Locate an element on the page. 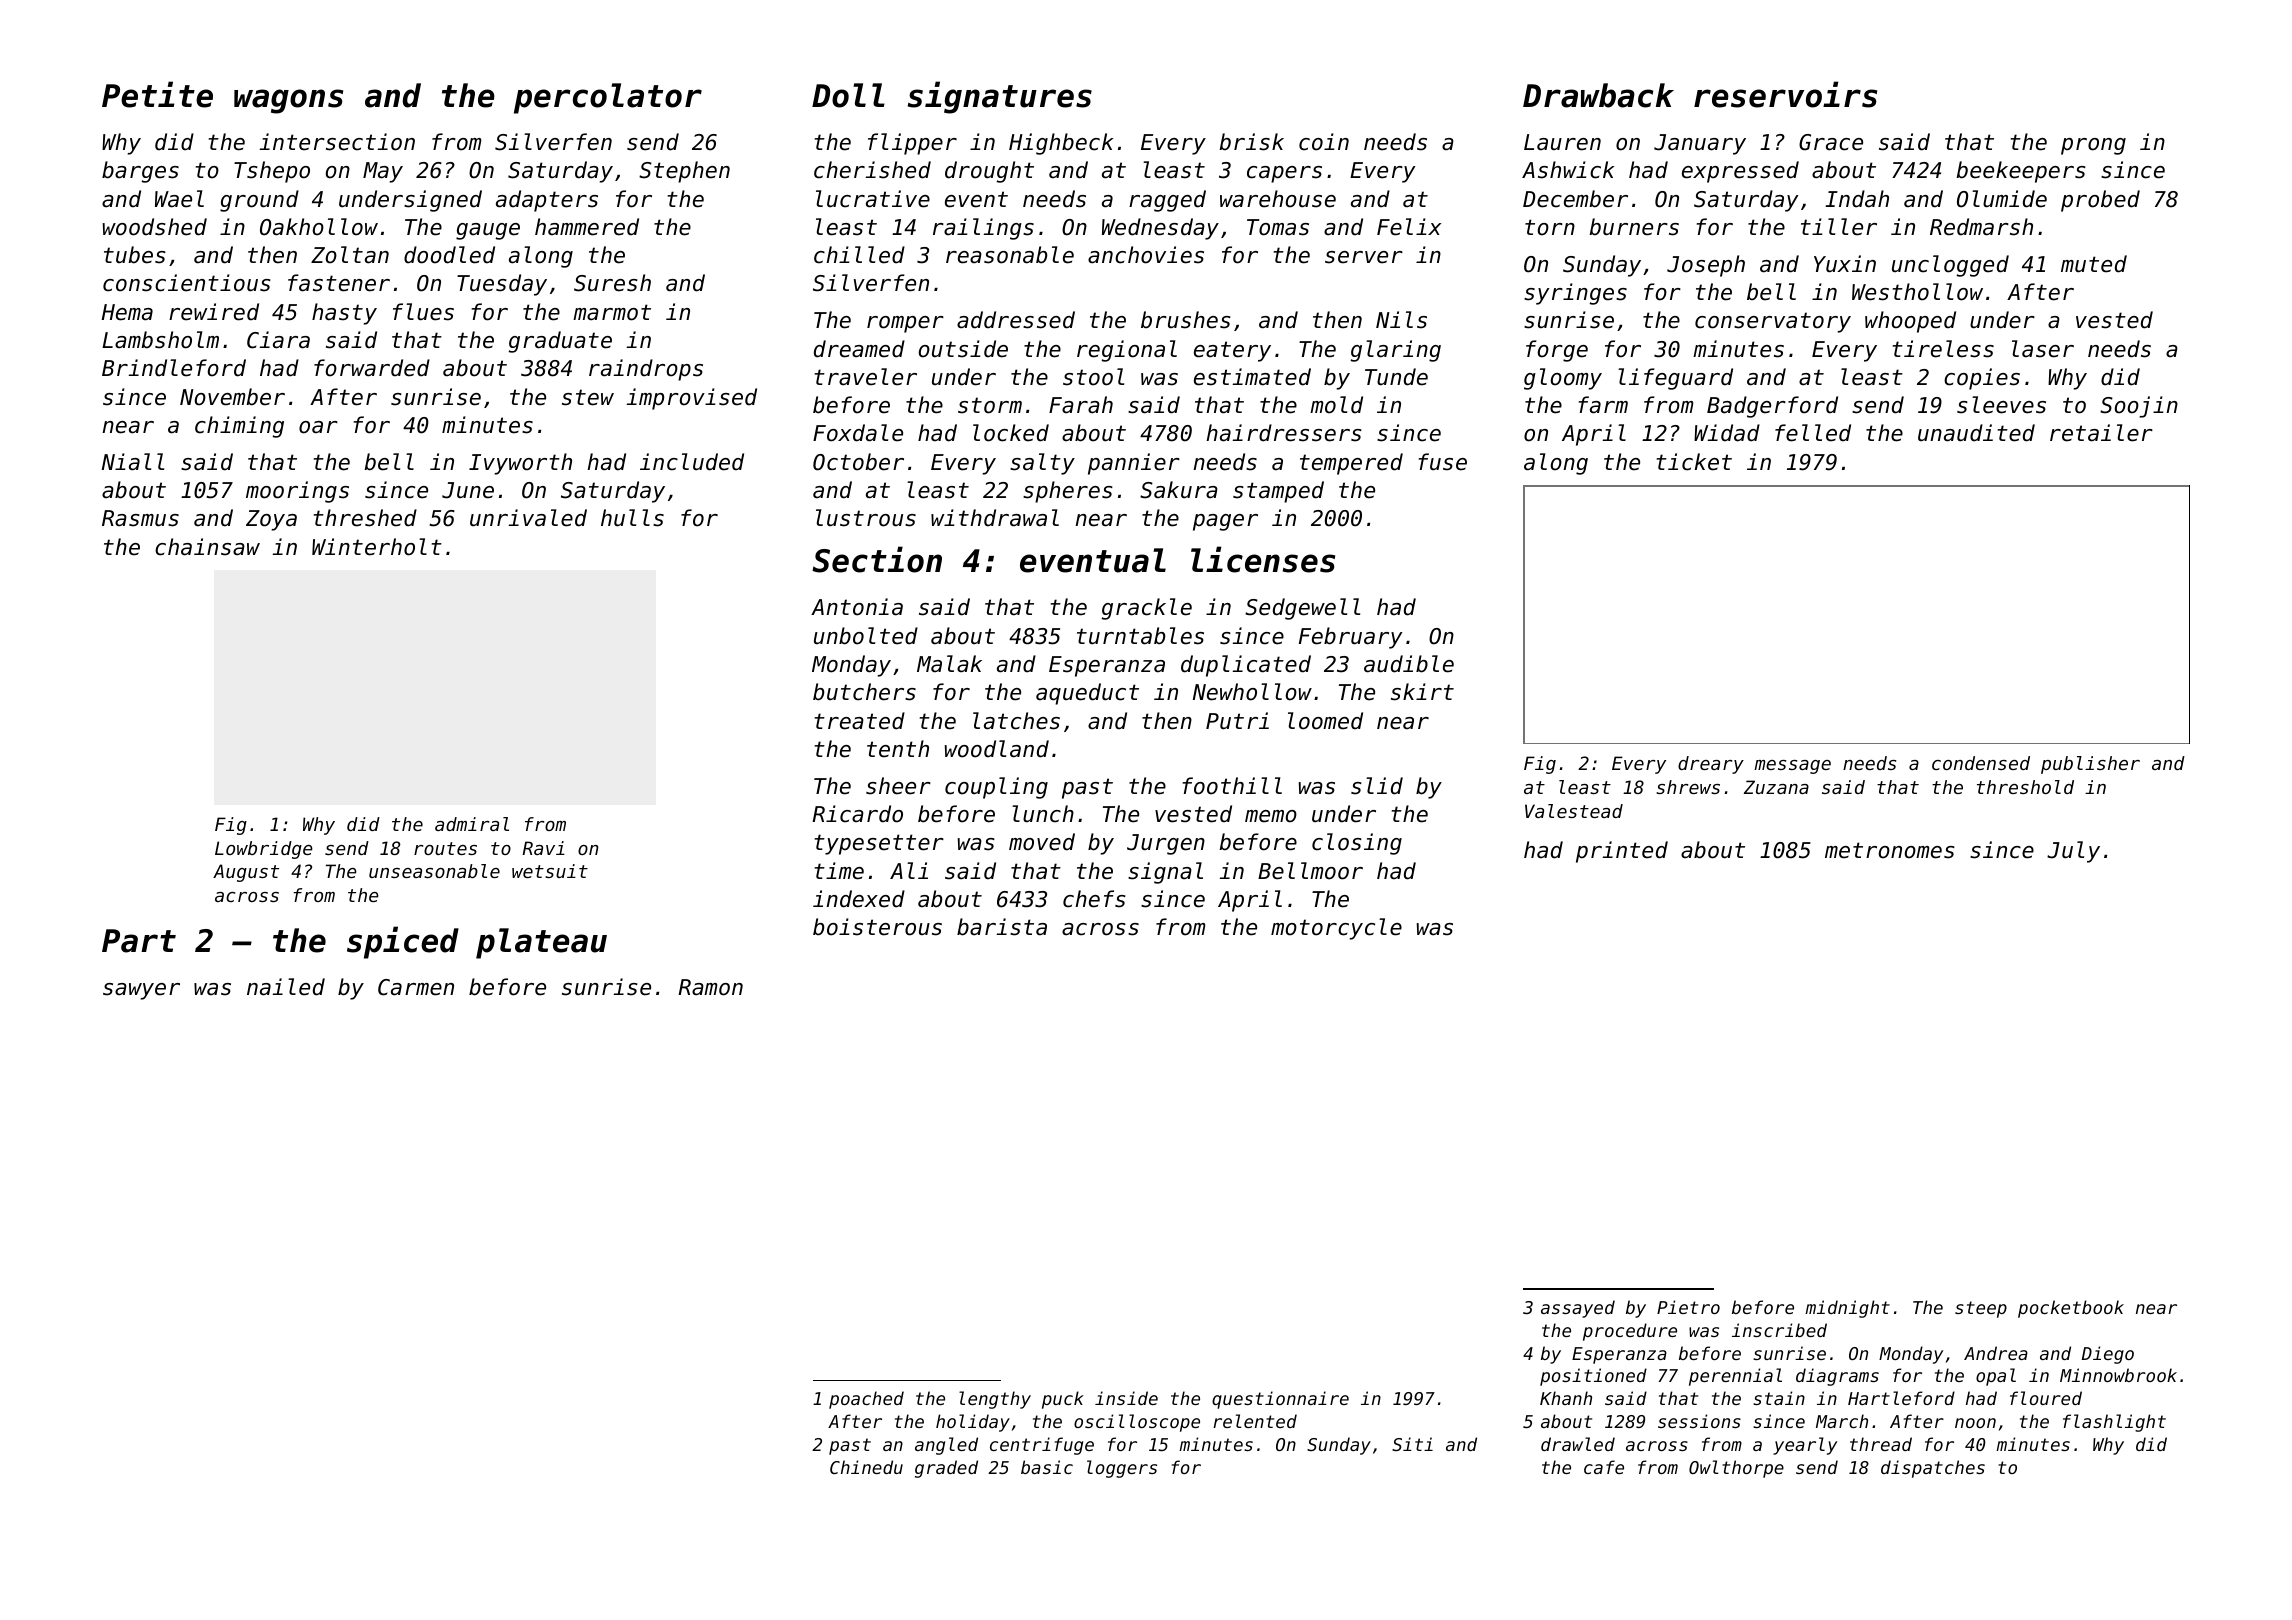 Image resolution: width=2292 pixels, height=1620 pixels. percolator is located at coordinates (608, 98).
